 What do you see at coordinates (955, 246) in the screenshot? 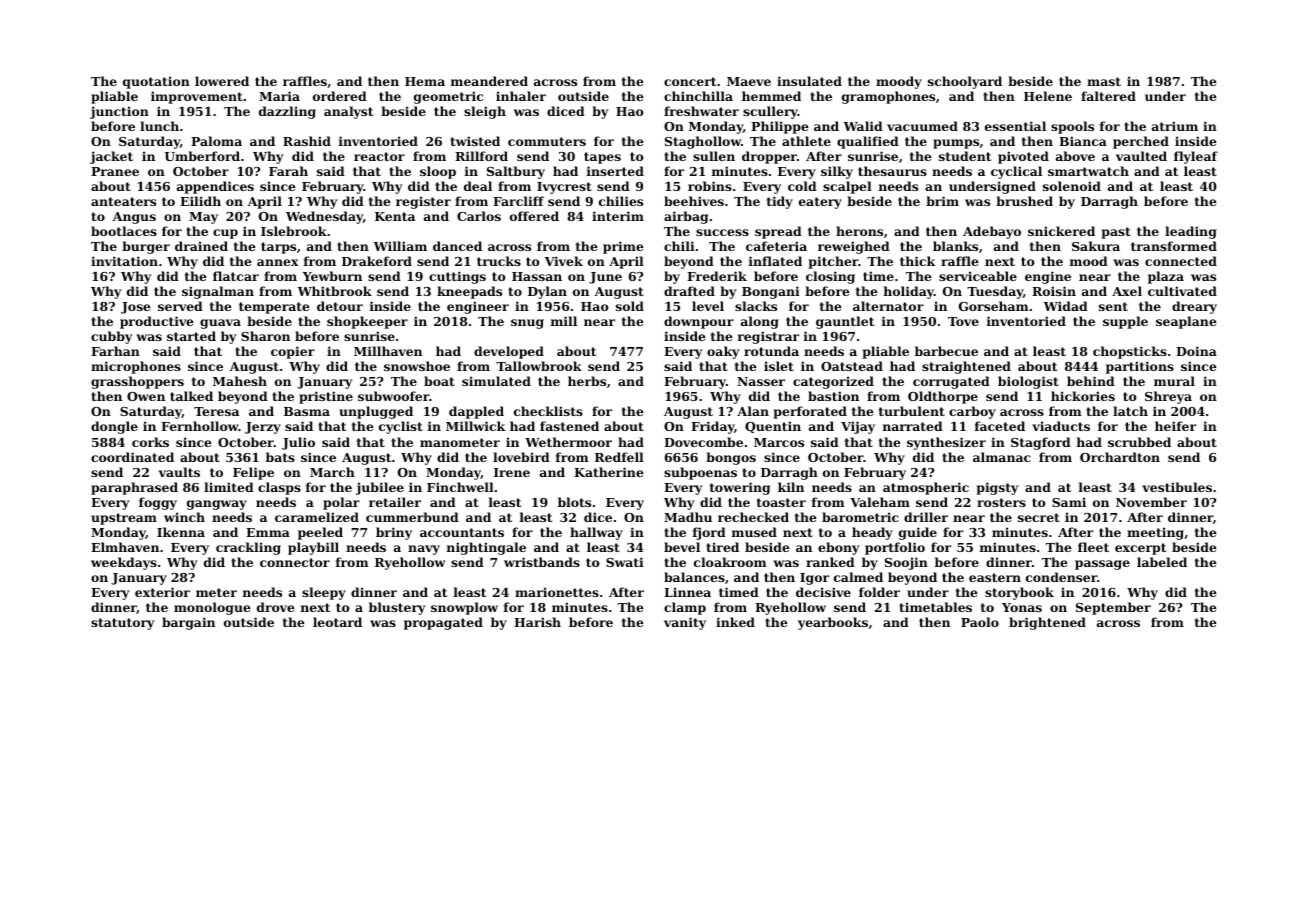
I see `blanks` at bounding box center [955, 246].
